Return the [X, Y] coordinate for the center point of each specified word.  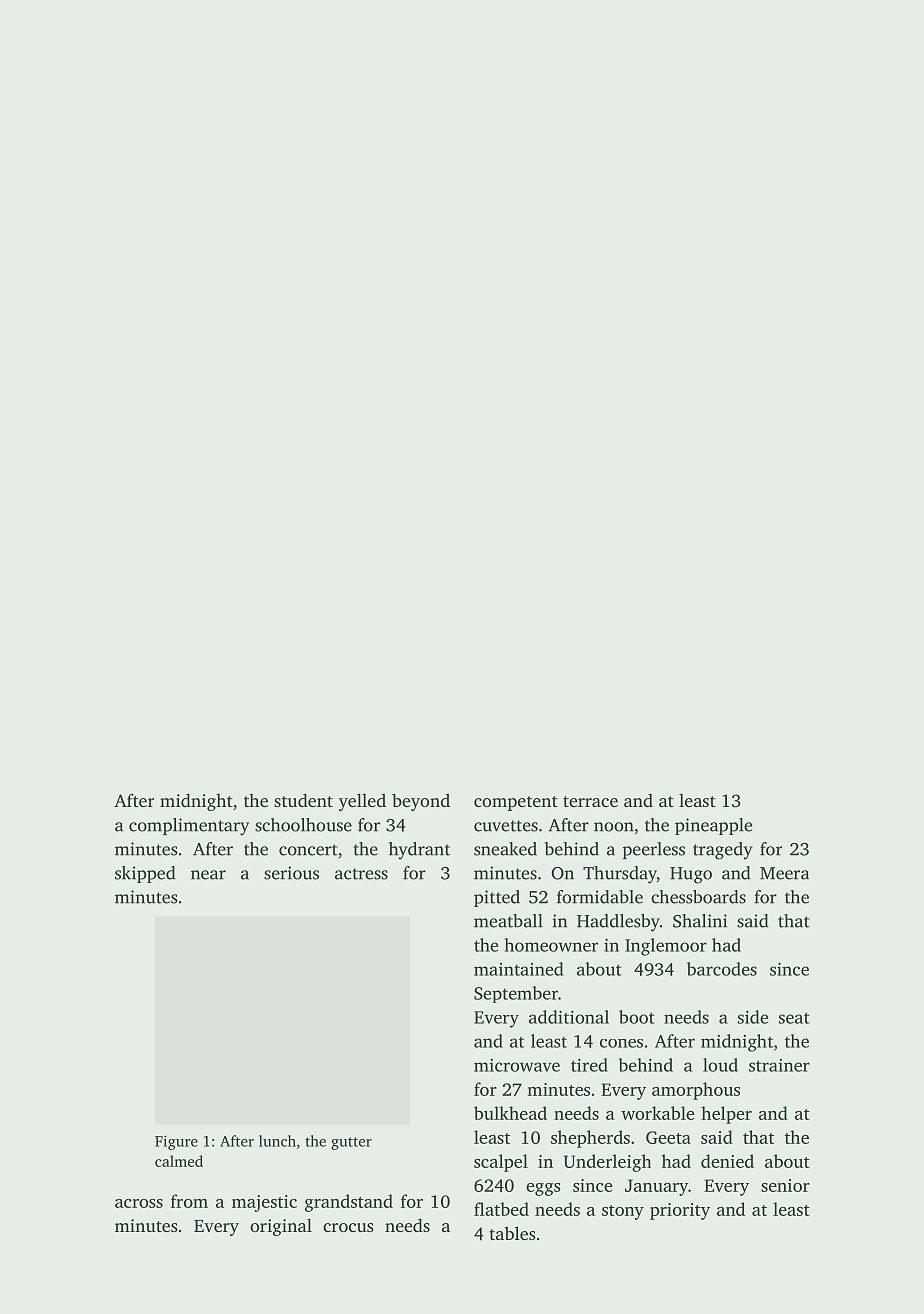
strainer [779, 1065]
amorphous [696, 1091]
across [139, 1203]
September [516, 994]
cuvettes [506, 826]
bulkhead [510, 1113]
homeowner [551, 945]
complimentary [189, 827]
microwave [517, 1065]
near [208, 875]
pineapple [713, 826]
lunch [277, 1141]
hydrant [419, 851]
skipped [145, 874]
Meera [784, 873]
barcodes [722, 969]
